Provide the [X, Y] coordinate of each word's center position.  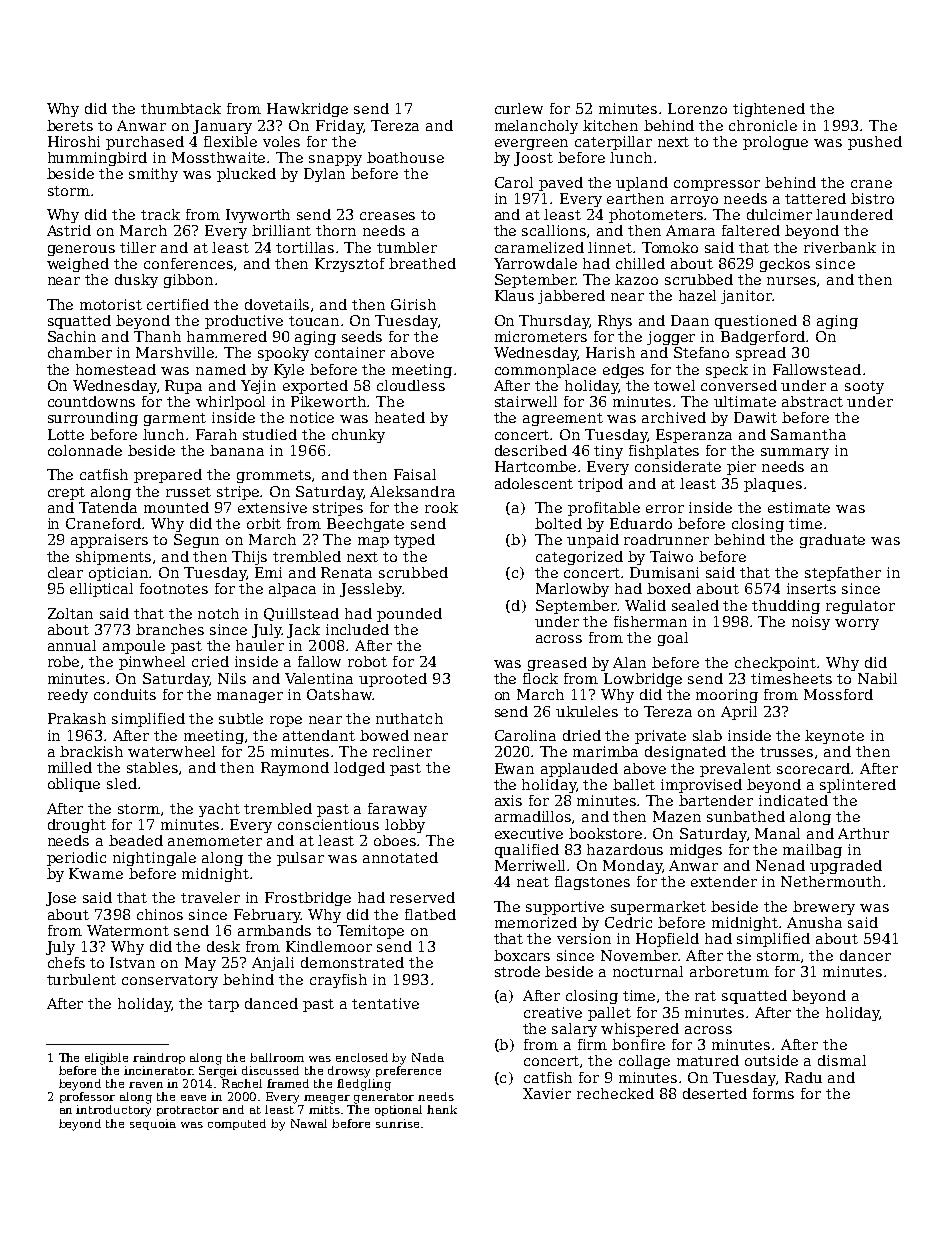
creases [387, 216]
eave [193, 1098]
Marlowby [572, 590]
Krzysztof [350, 265]
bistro [872, 198]
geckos [785, 265]
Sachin [72, 336]
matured [708, 1060]
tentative [385, 1003]
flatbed [430, 914]
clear [65, 572]
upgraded [846, 867]
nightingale [154, 859]
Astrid [69, 230]
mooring [727, 696]
